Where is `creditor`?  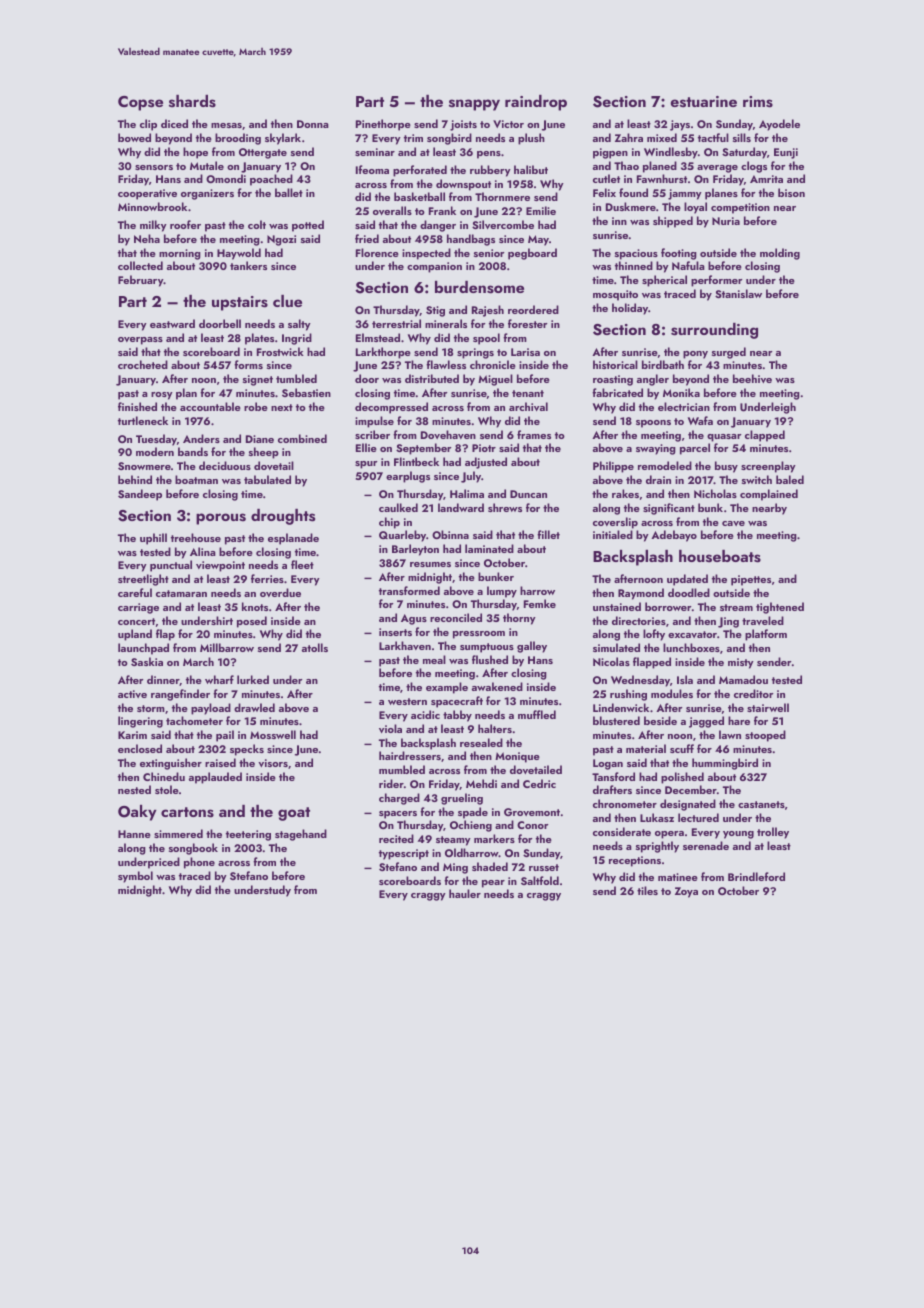
creditor is located at coordinates (754, 693).
